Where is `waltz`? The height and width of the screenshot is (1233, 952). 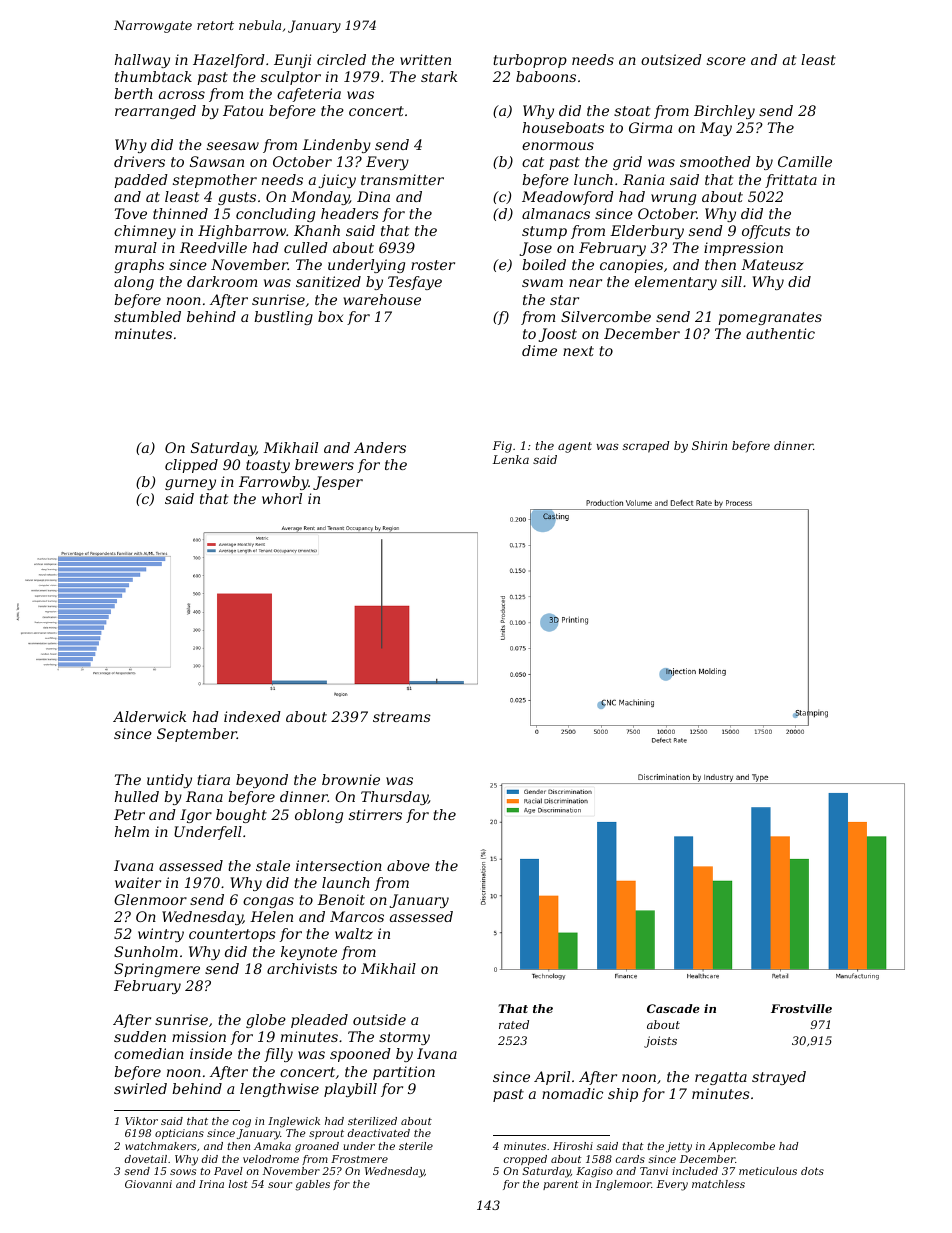 waltz is located at coordinates (354, 934).
